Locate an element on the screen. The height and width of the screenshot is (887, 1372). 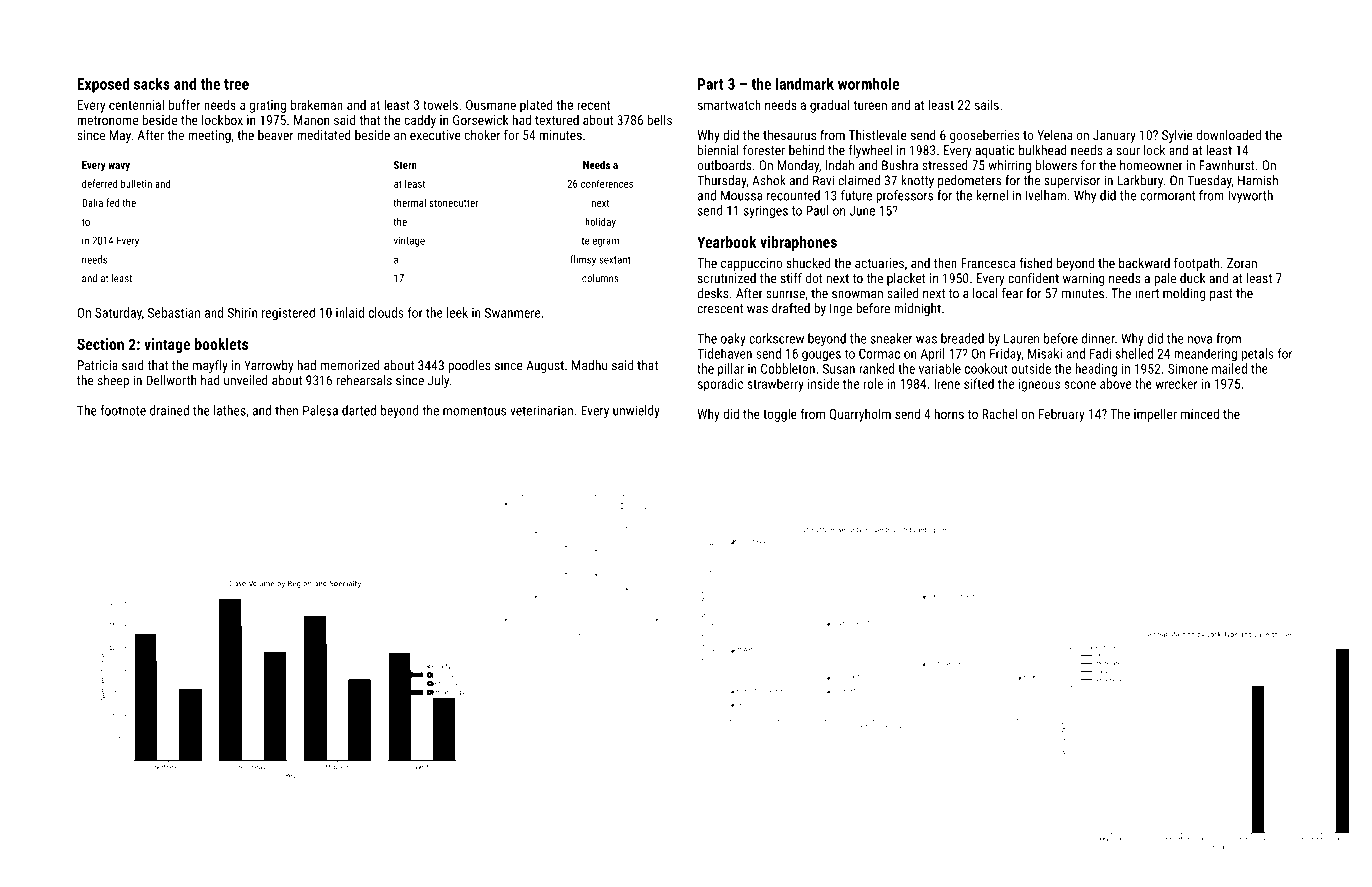
inert is located at coordinates (1147, 293).
